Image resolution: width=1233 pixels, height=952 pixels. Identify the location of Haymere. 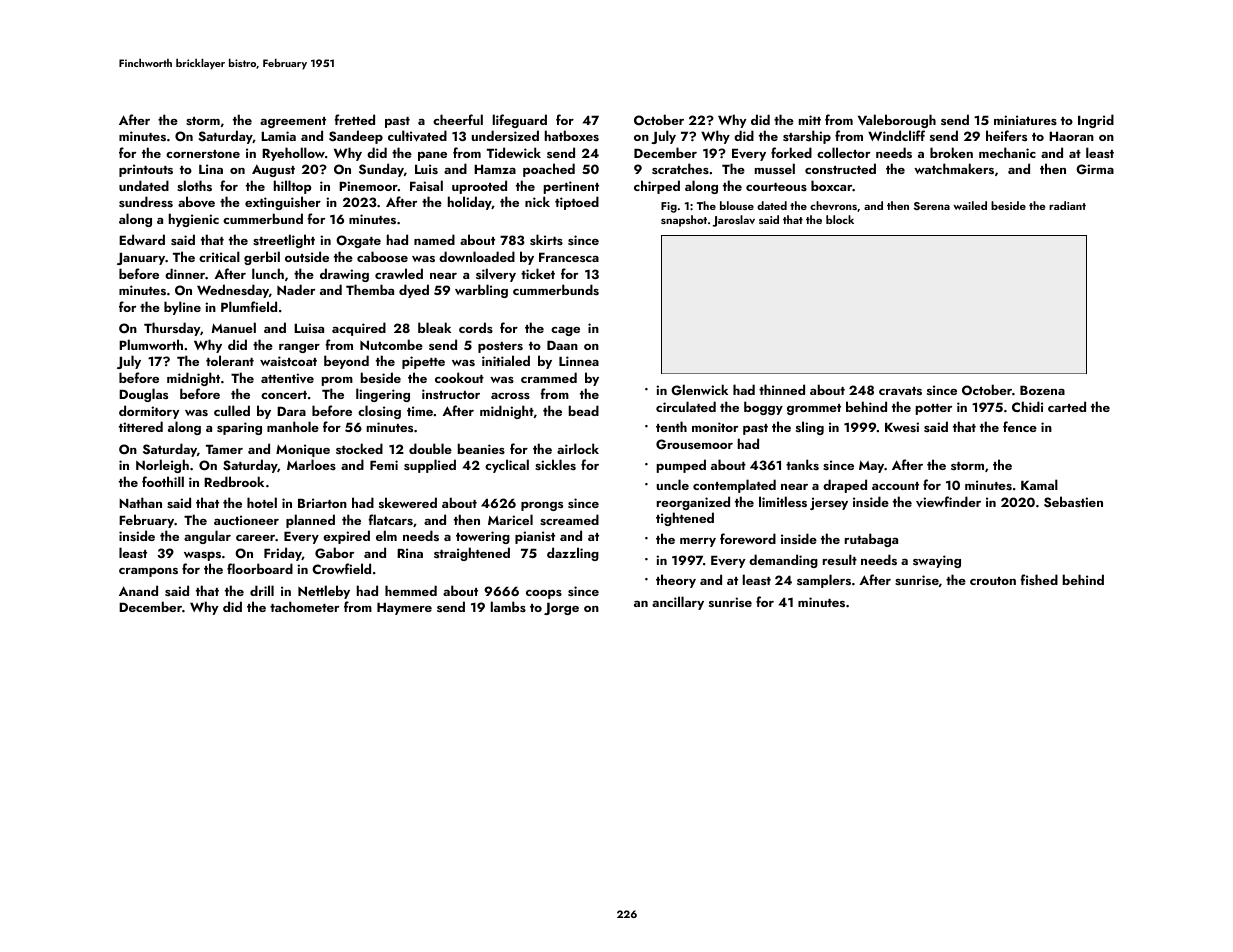
(404, 608).
